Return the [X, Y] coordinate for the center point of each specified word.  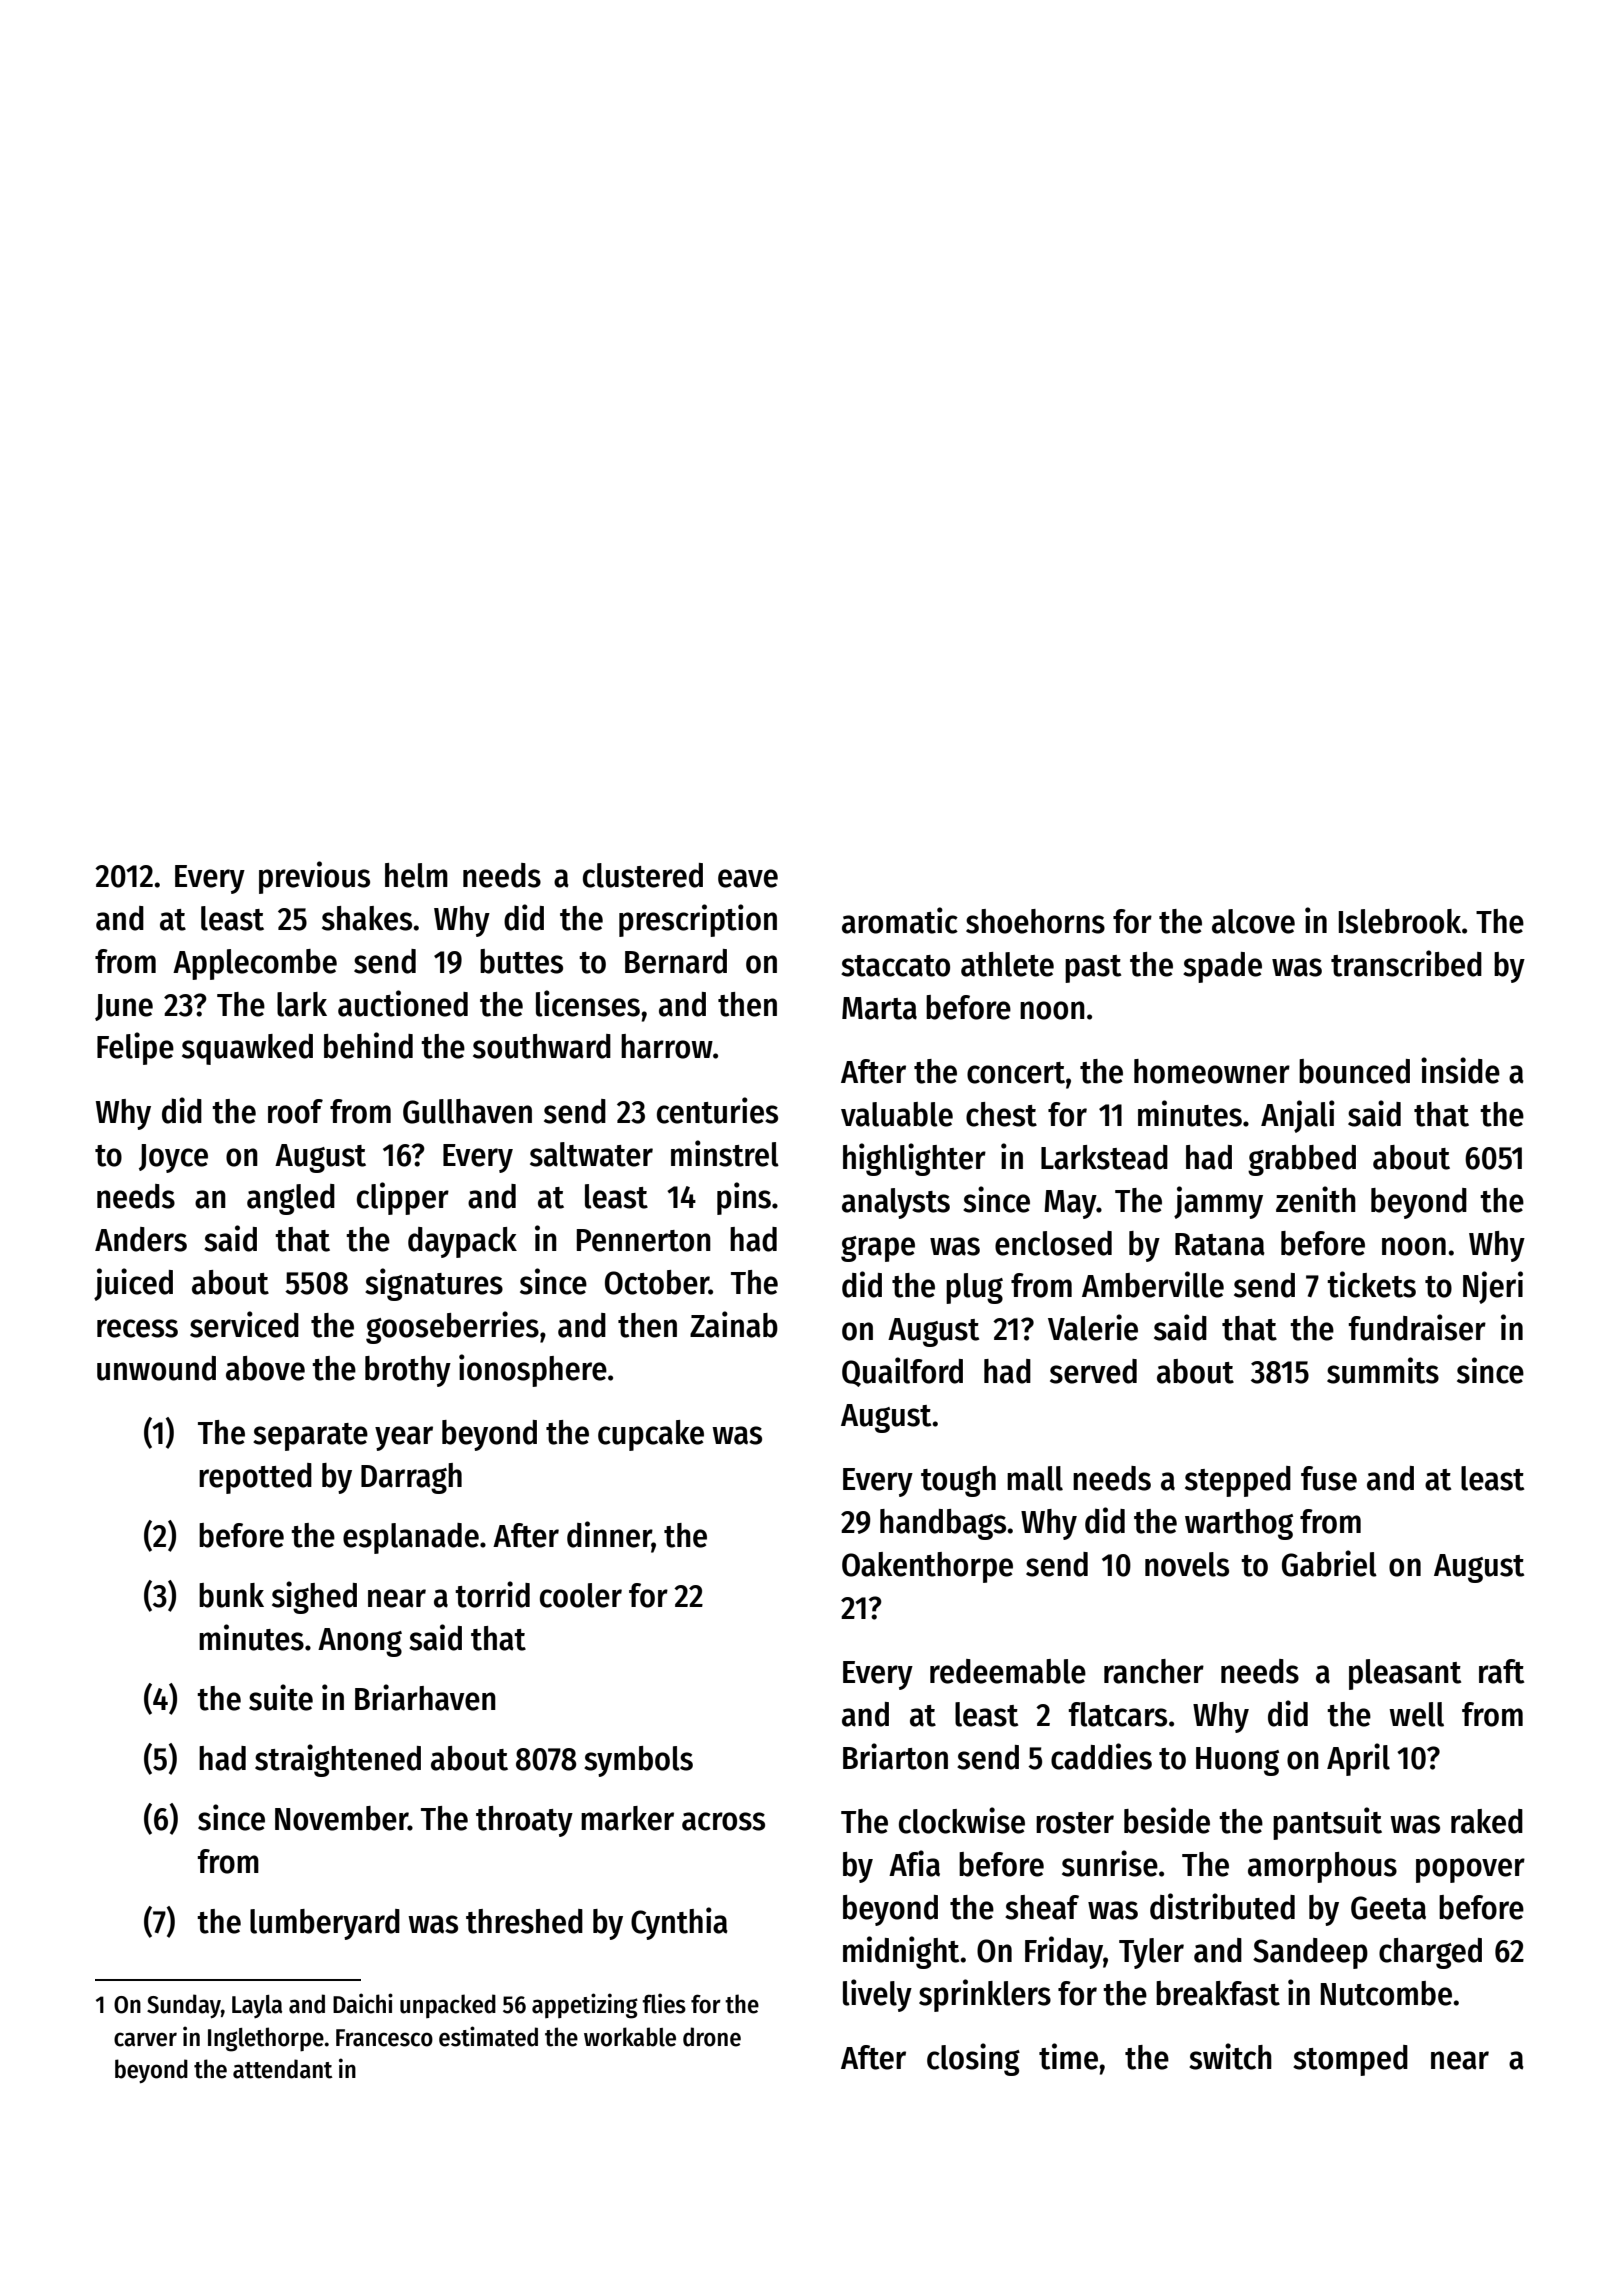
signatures [434, 1284]
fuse [1329, 1478]
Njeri [1493, 1287]
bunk [231, 1595]
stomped [1350, 2060]
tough [958, 1481]
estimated [488, 2036]
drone [712, 2037]
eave [748, 878]
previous [314, 877]
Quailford [902, 1372]
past [1093, 969]
